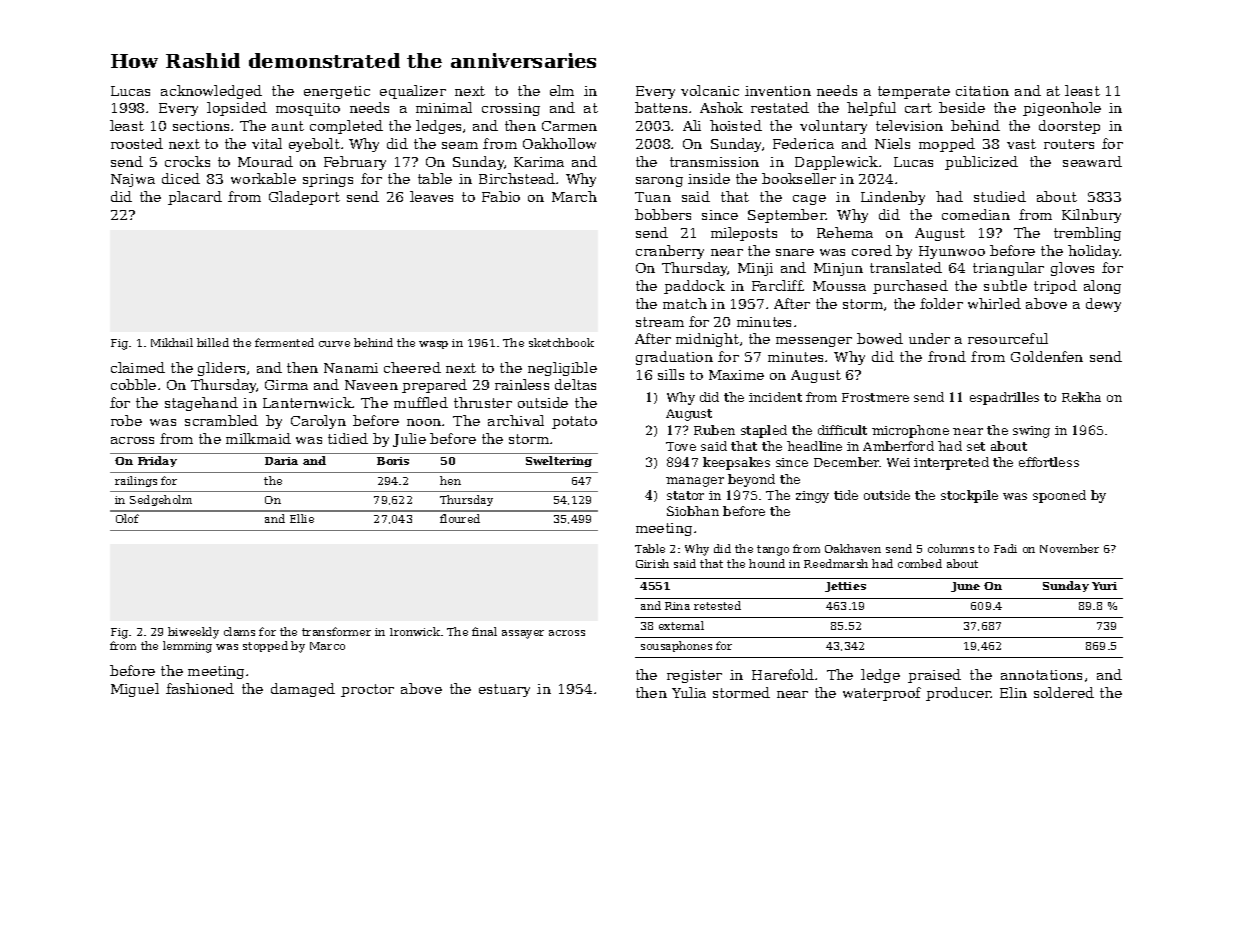 The image size is (1233, 952). Describe the element at coordinates (787, 216) in the document. I see `September` at that location.
